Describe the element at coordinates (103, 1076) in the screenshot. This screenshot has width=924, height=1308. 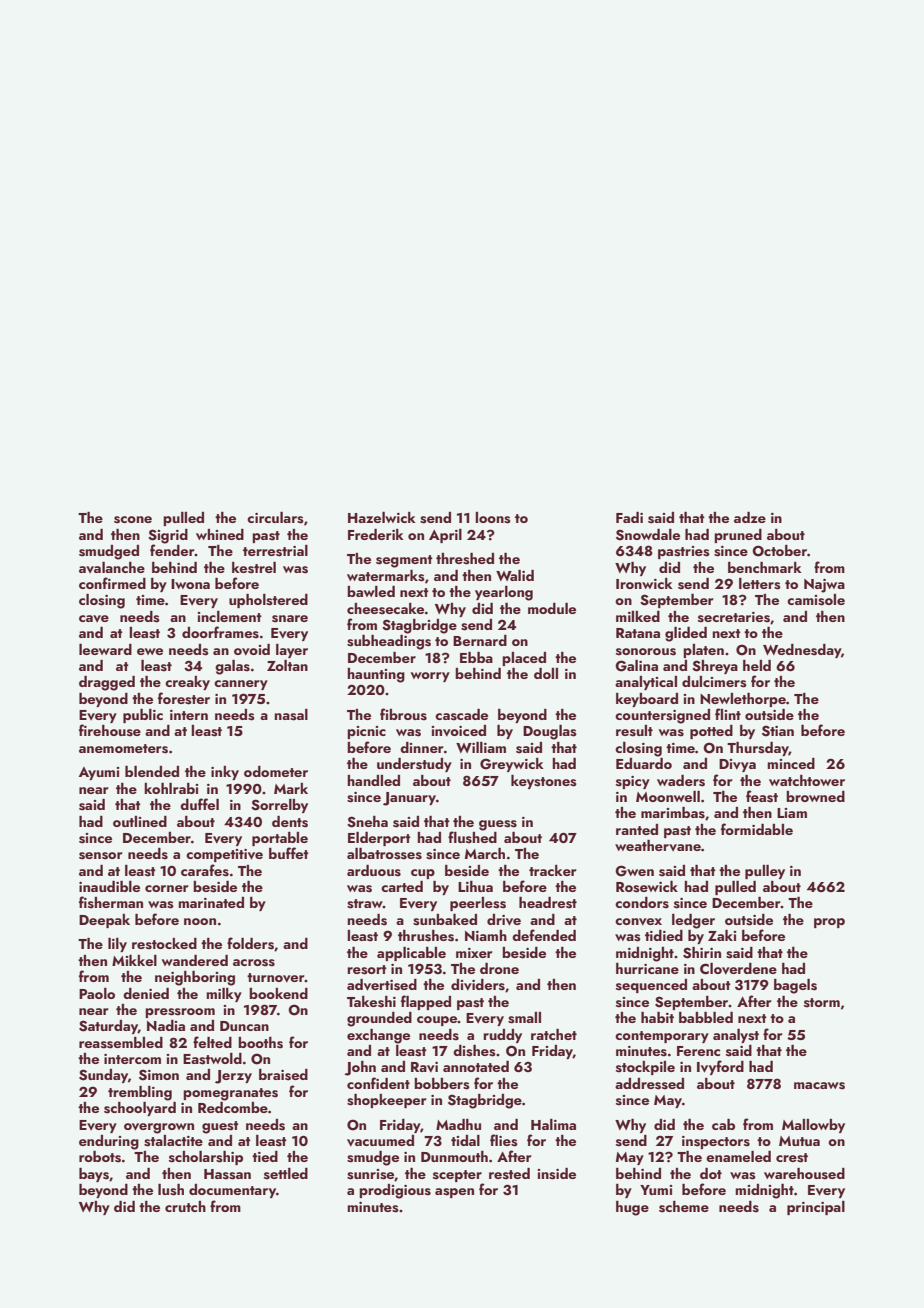
I see `Sunday` at that location.
